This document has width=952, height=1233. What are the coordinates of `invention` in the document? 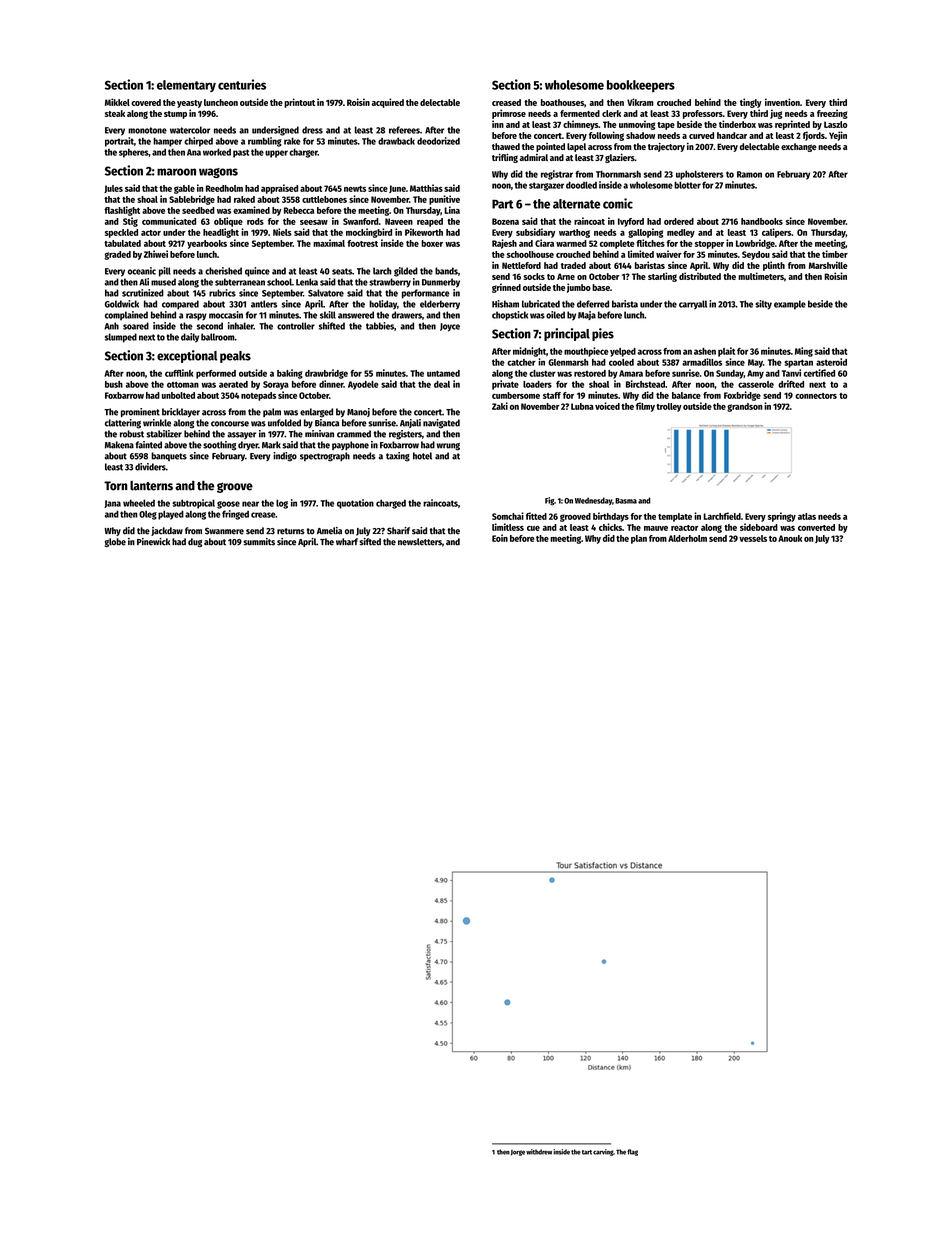 It's located at (782, 102).
